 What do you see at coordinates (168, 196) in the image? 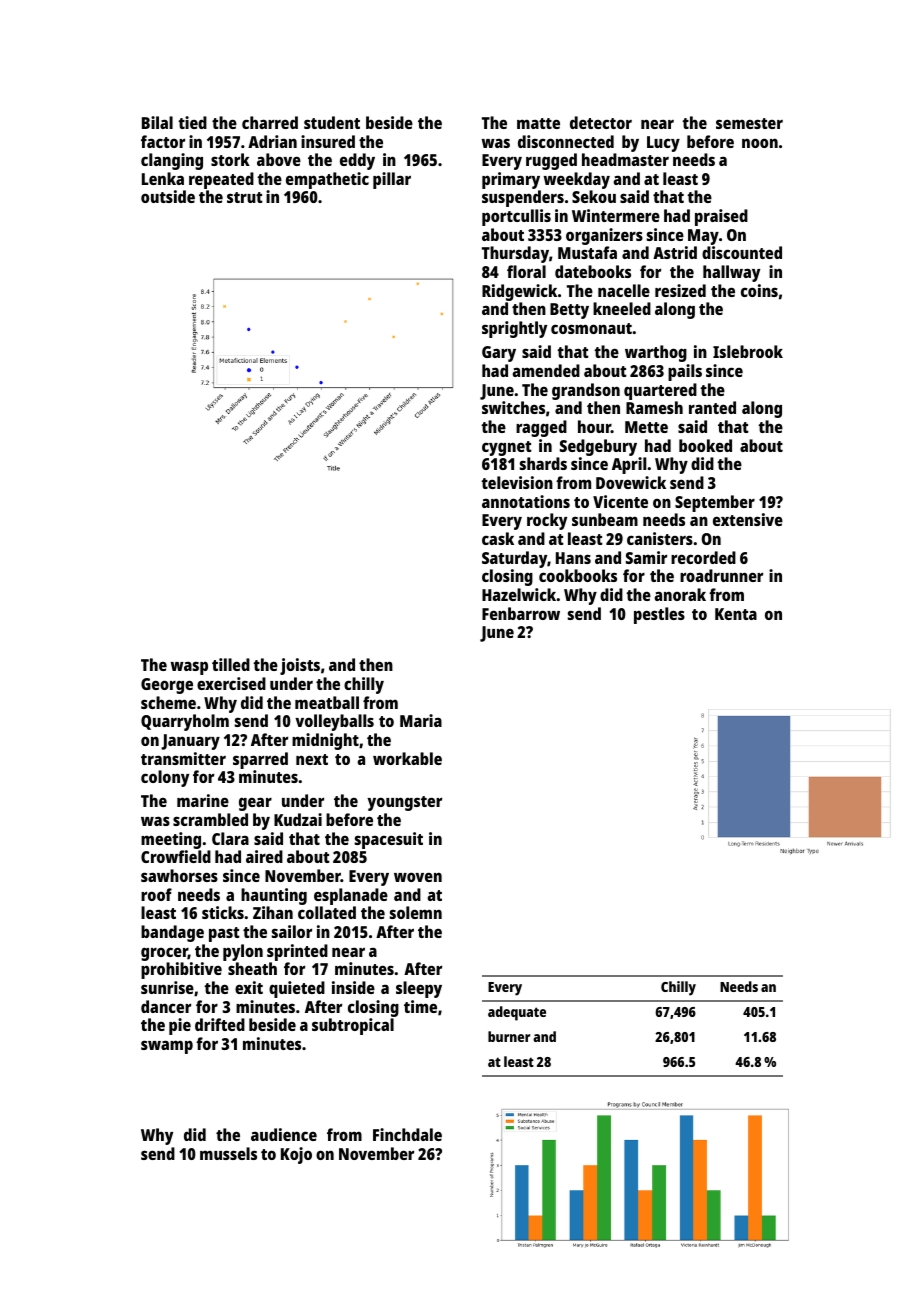
I see `outside` at bounding box center [168, 196].
